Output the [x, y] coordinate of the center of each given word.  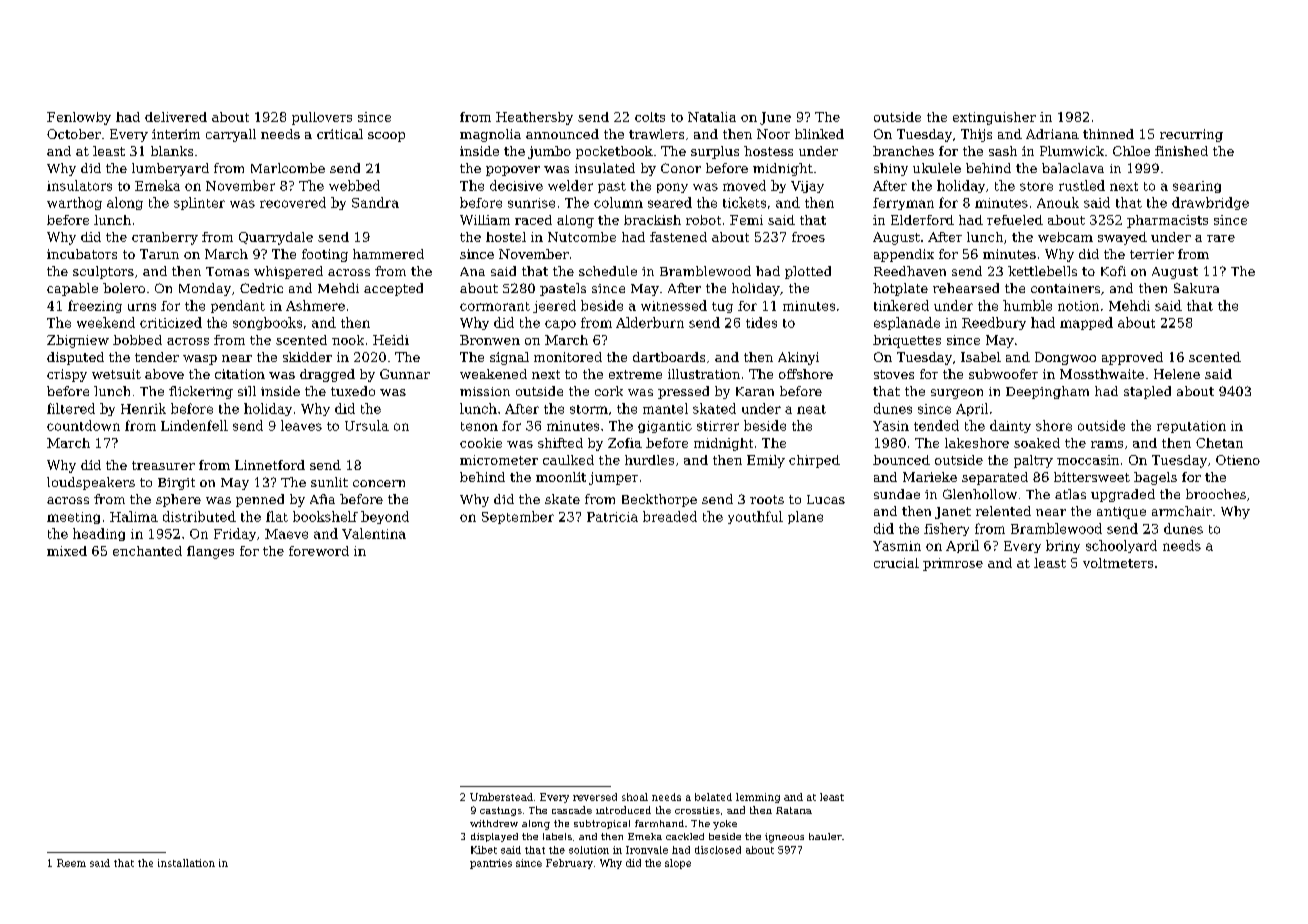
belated [713, 797]
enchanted [147, 551]
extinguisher [994, 118]
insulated [605, 168]
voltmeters [1118, 563]
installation [186, 863]
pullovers [322, 118]
